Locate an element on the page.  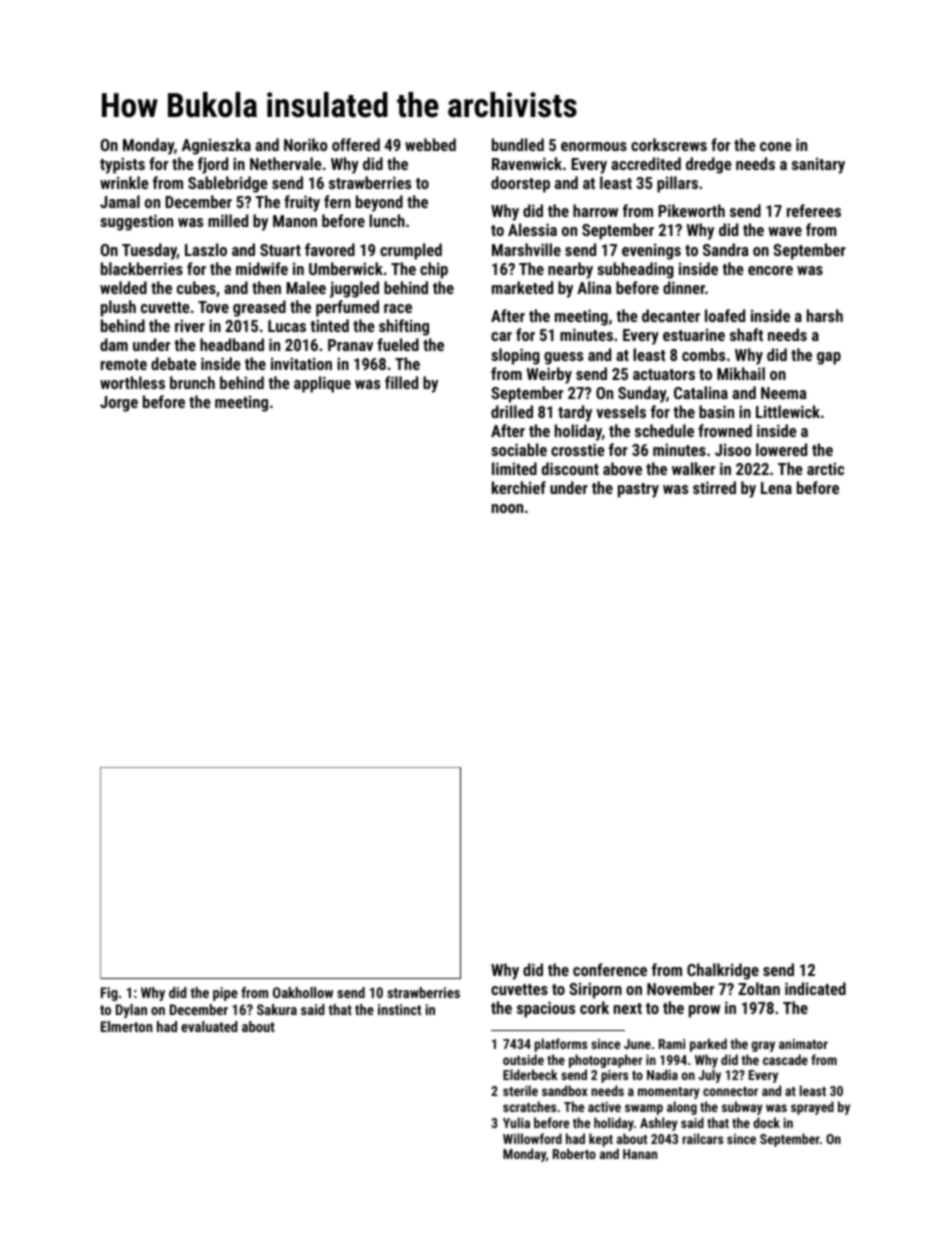
Elmerton is located at coordinates (127, 1026).
